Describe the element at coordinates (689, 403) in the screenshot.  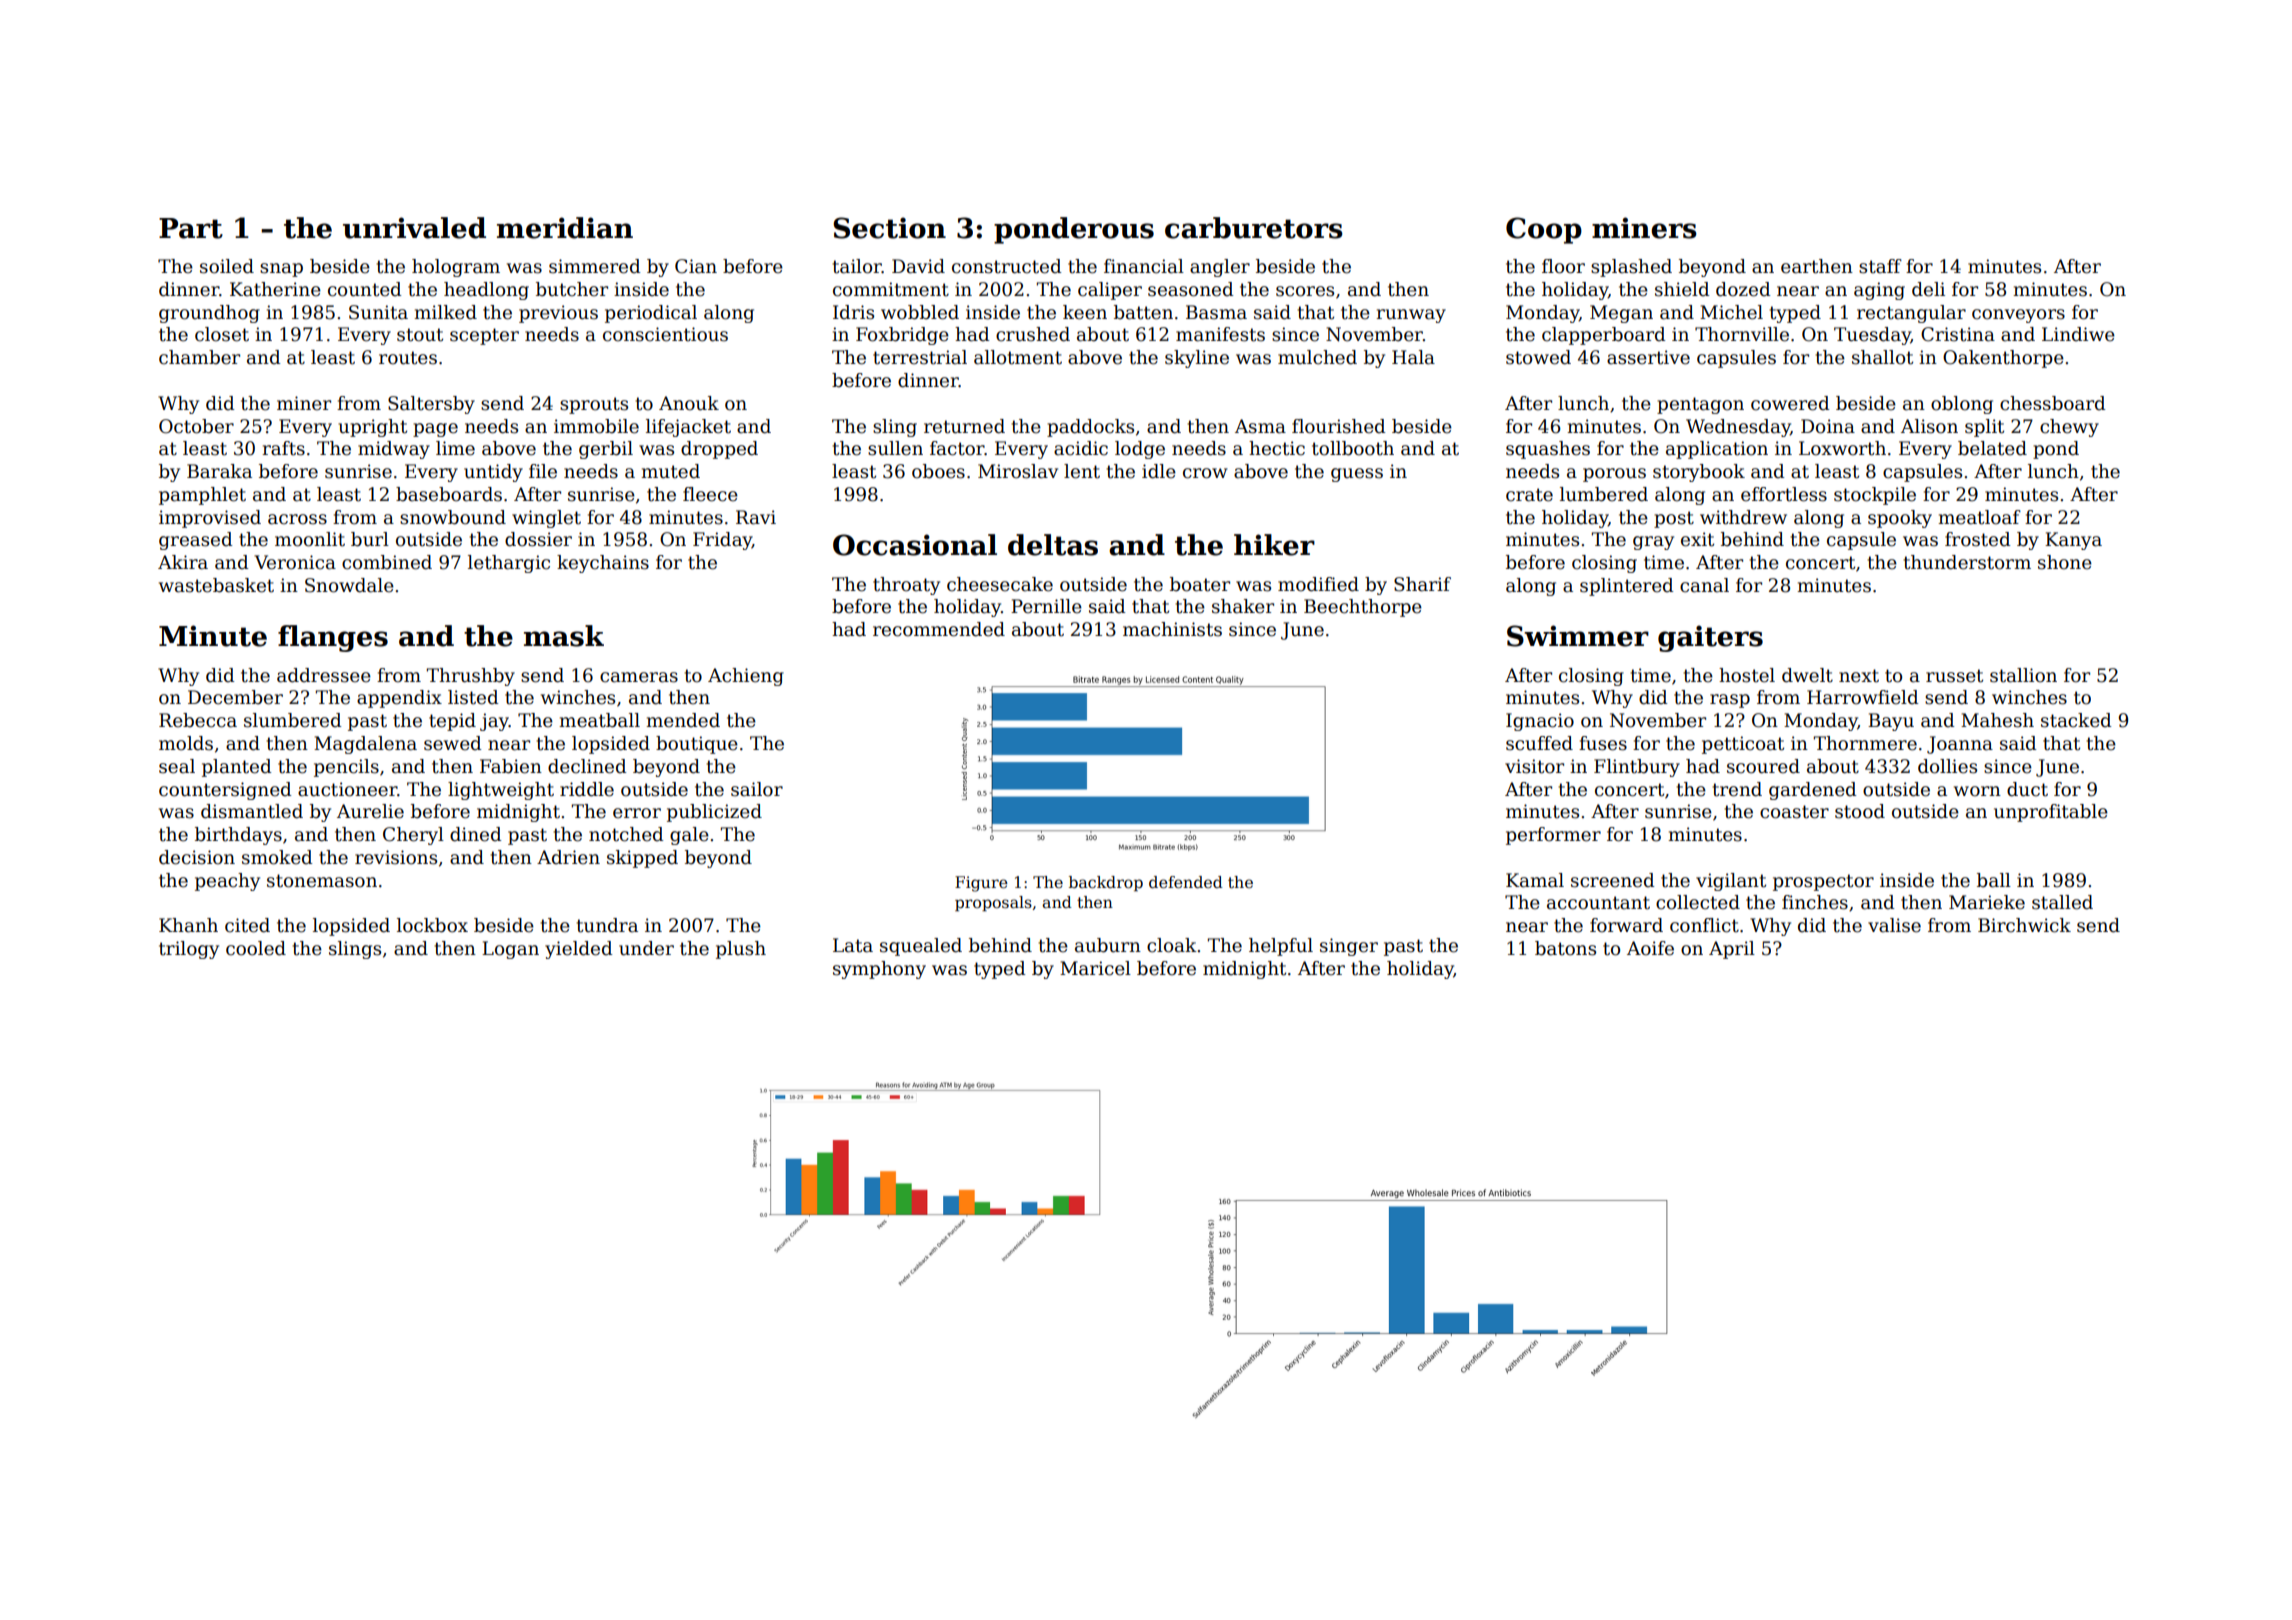
I see `Anouk` at that location.
